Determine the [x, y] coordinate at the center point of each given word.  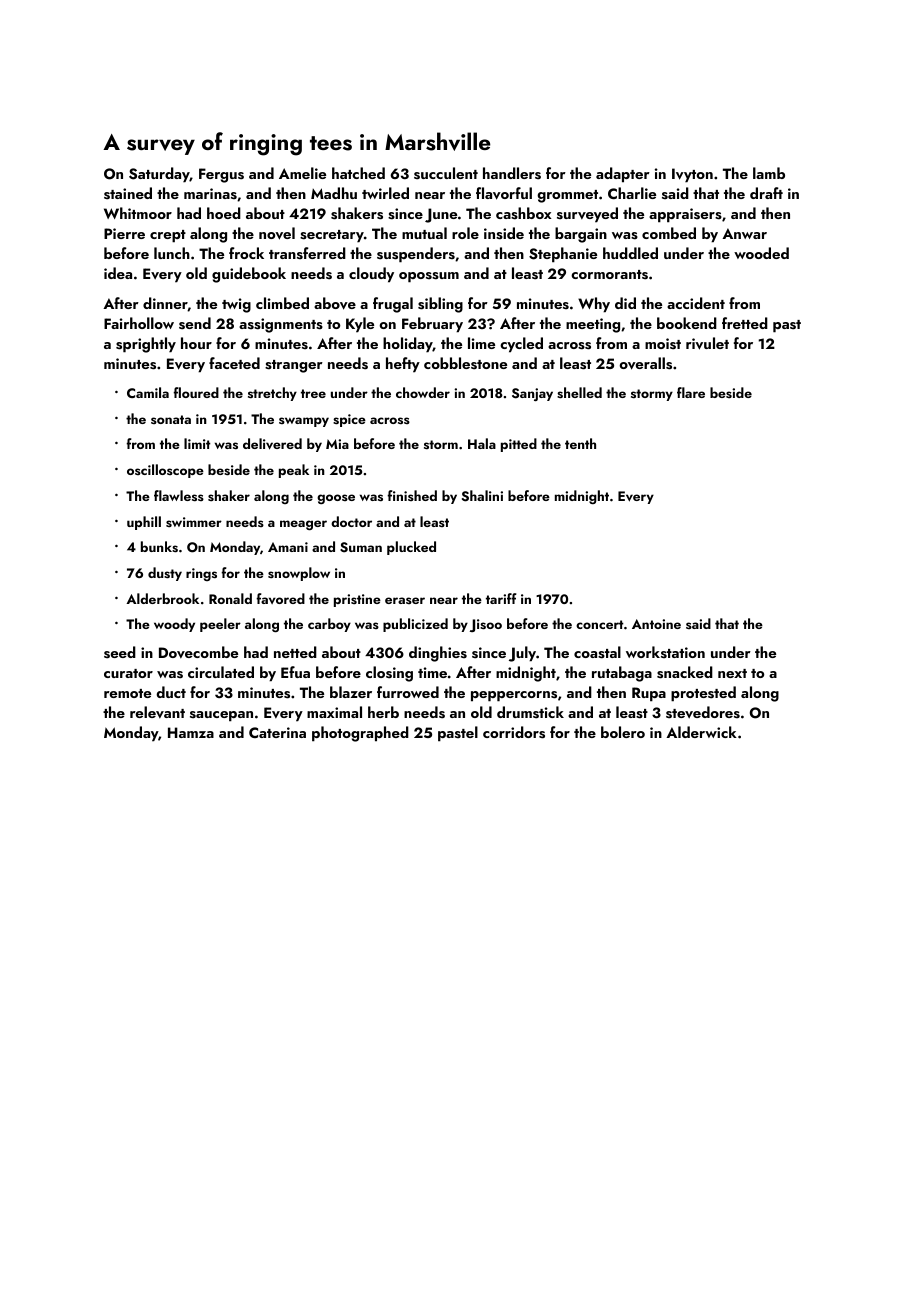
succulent [446, 173]
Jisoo [486, 625]
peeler [220, 625]
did [625, 303]
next [732, 673]
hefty [403, 365]
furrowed [408, 692]
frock [246, 253]
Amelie [302, 173]
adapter [623, 175]
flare [691, 392]
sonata [171, 419]
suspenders [416, 255]
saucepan [221, 716]
